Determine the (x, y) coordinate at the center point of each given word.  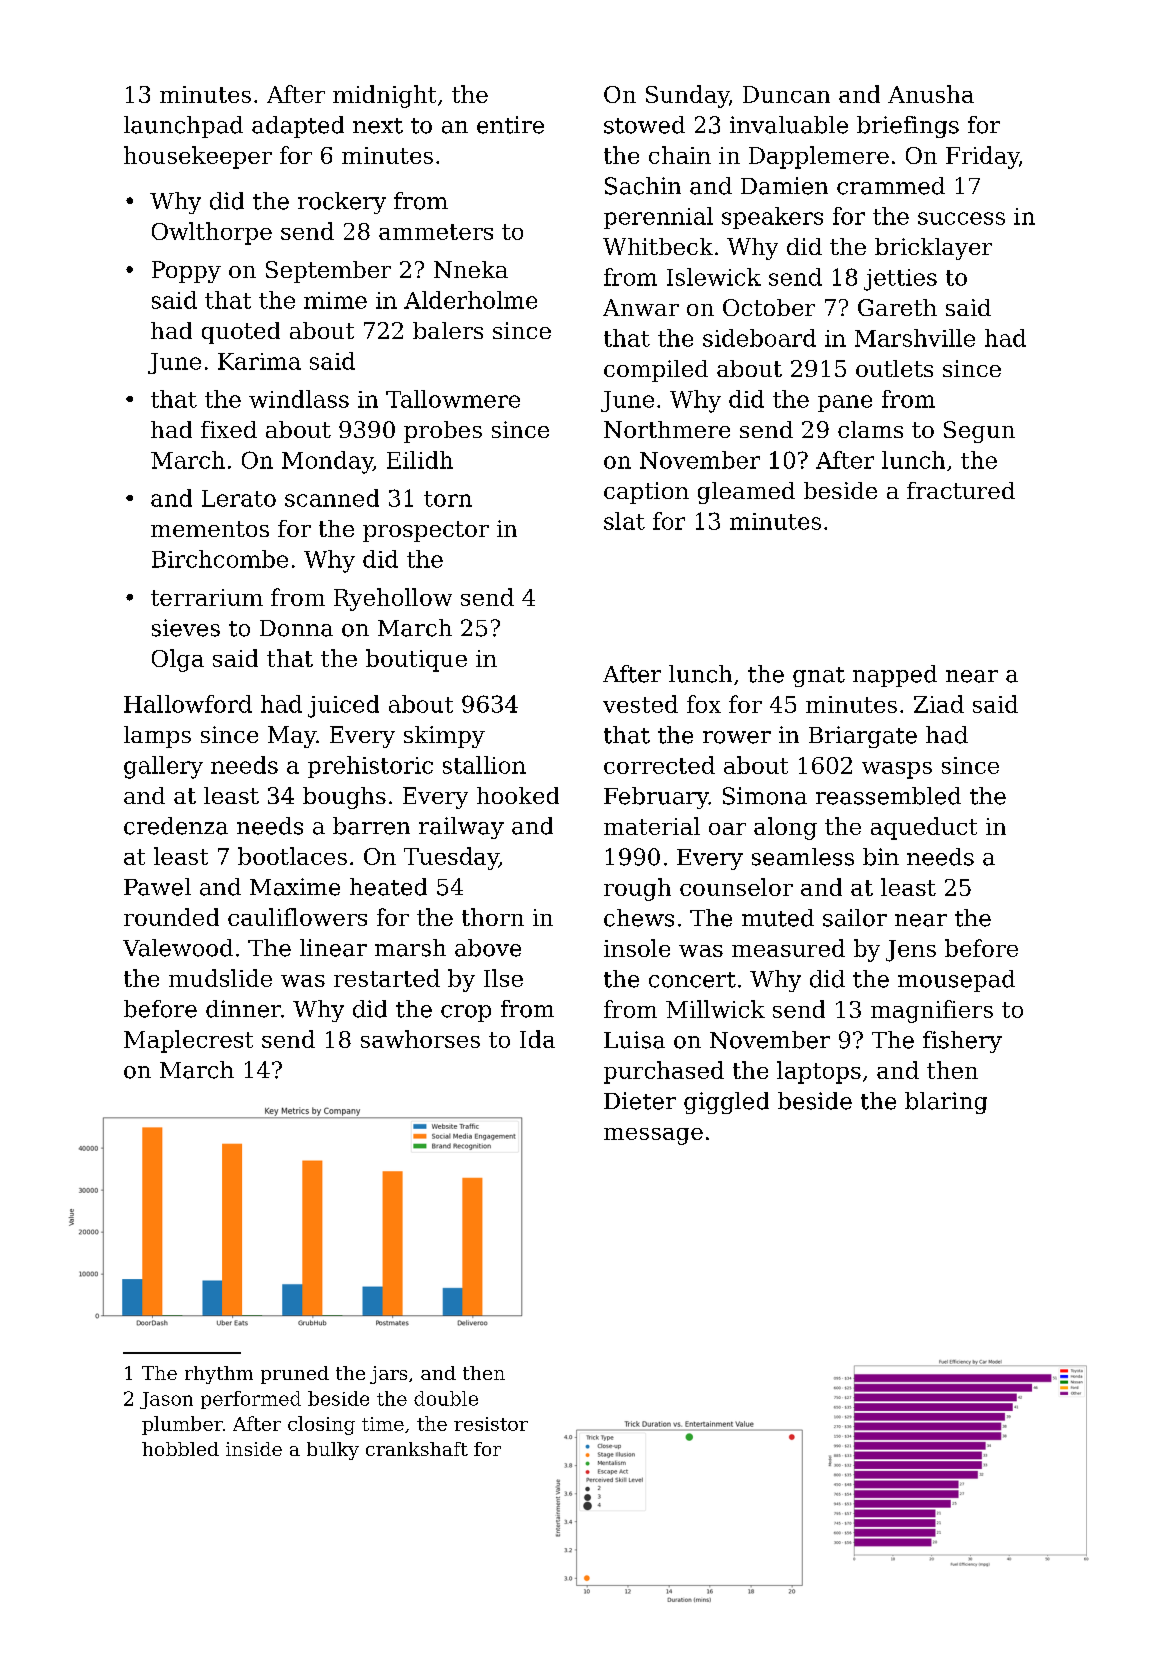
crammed (891, 186)
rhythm (219, 1375)
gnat (819, 677)
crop (466, 1013)
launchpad (183, 127)
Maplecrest (188, 1041)
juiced (343, 706)
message (653, 1136)
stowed (644, 125)
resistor (491, 1424)
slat (624, 521)
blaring (946, 1103)
